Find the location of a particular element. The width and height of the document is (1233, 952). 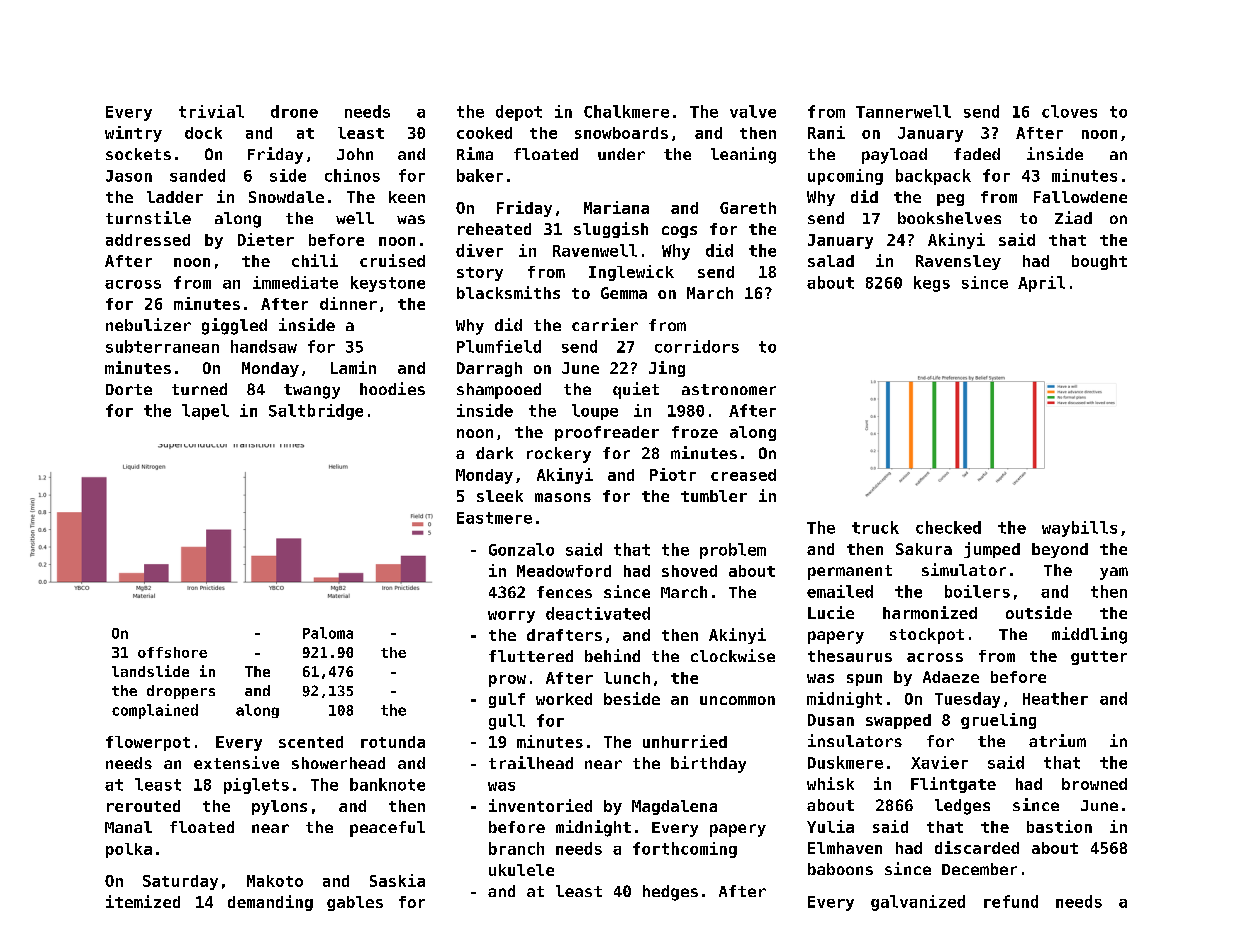

unhurried is located at coordinates (685, 741).
